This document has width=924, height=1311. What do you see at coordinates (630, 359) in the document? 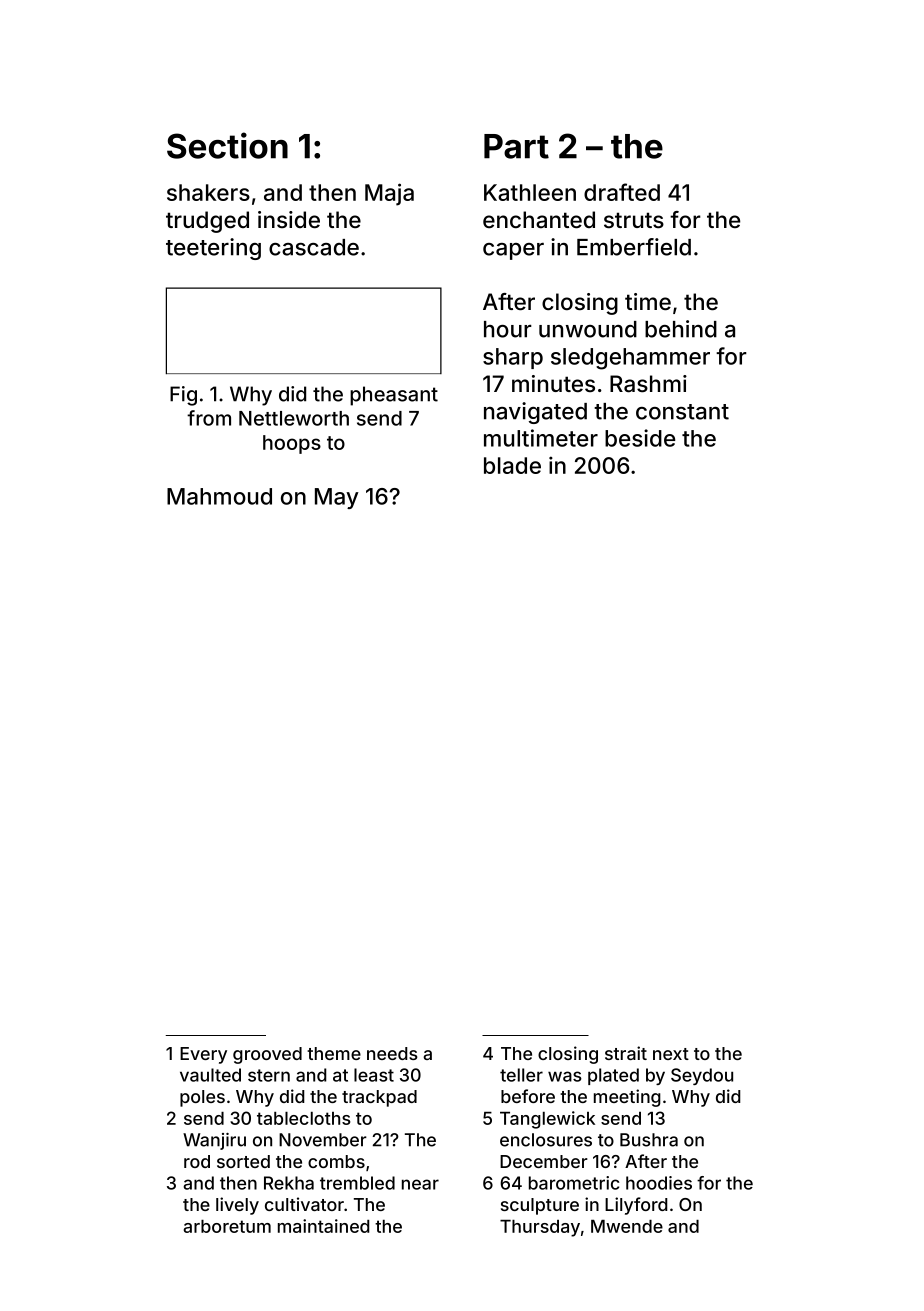
I see `sledgehammer` at bounding box center [630, 359].
